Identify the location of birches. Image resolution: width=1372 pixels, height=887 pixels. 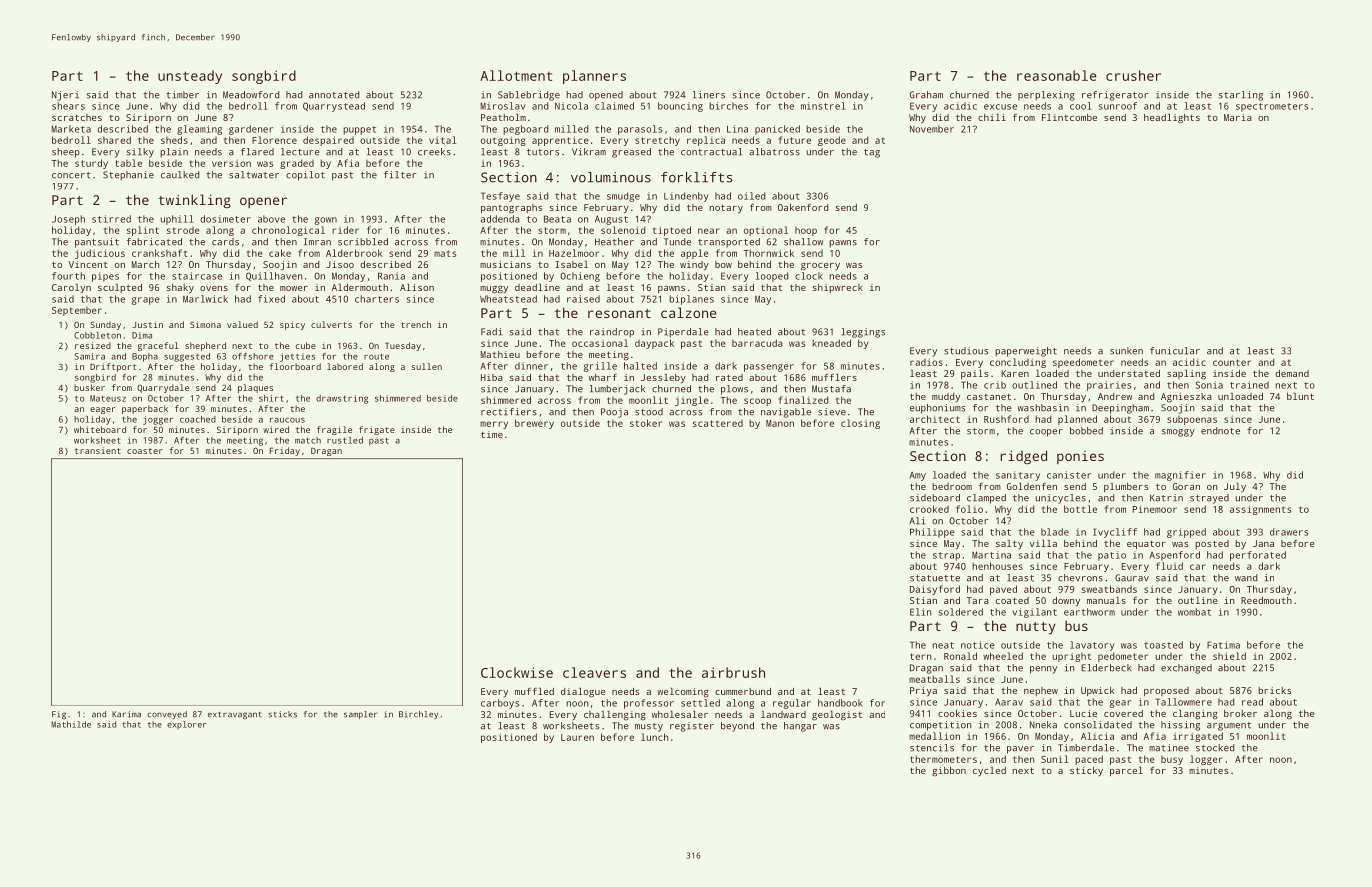
(728, 106).
